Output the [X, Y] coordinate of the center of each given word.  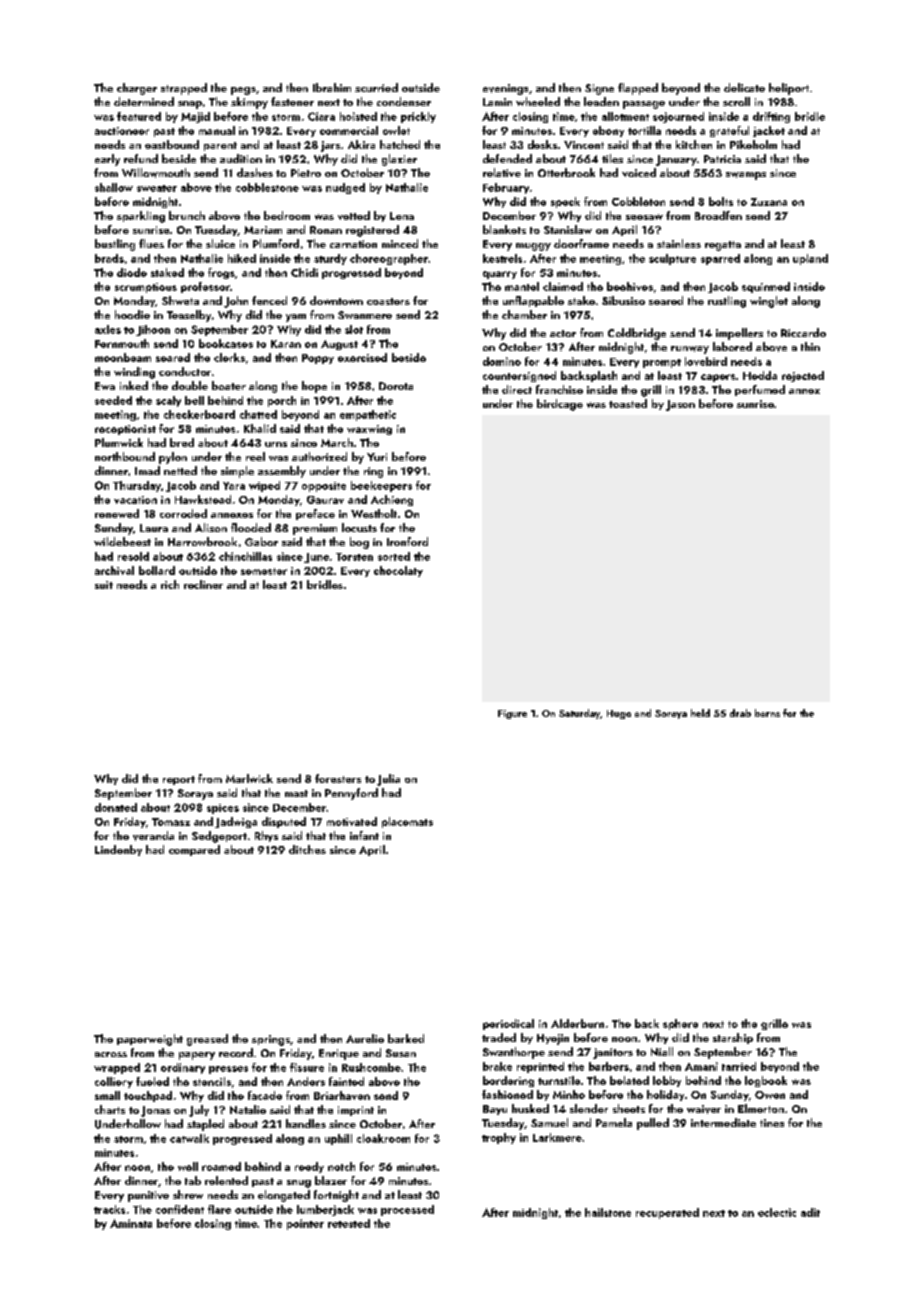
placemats [407, 822]
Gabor [261, 541]
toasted [628, 403]
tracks [109, 1209]
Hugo [619, 714]
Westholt [374, 513]
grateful [729, 131]
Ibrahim [332, 87]
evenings [505, 89]
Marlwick [249, 778]
